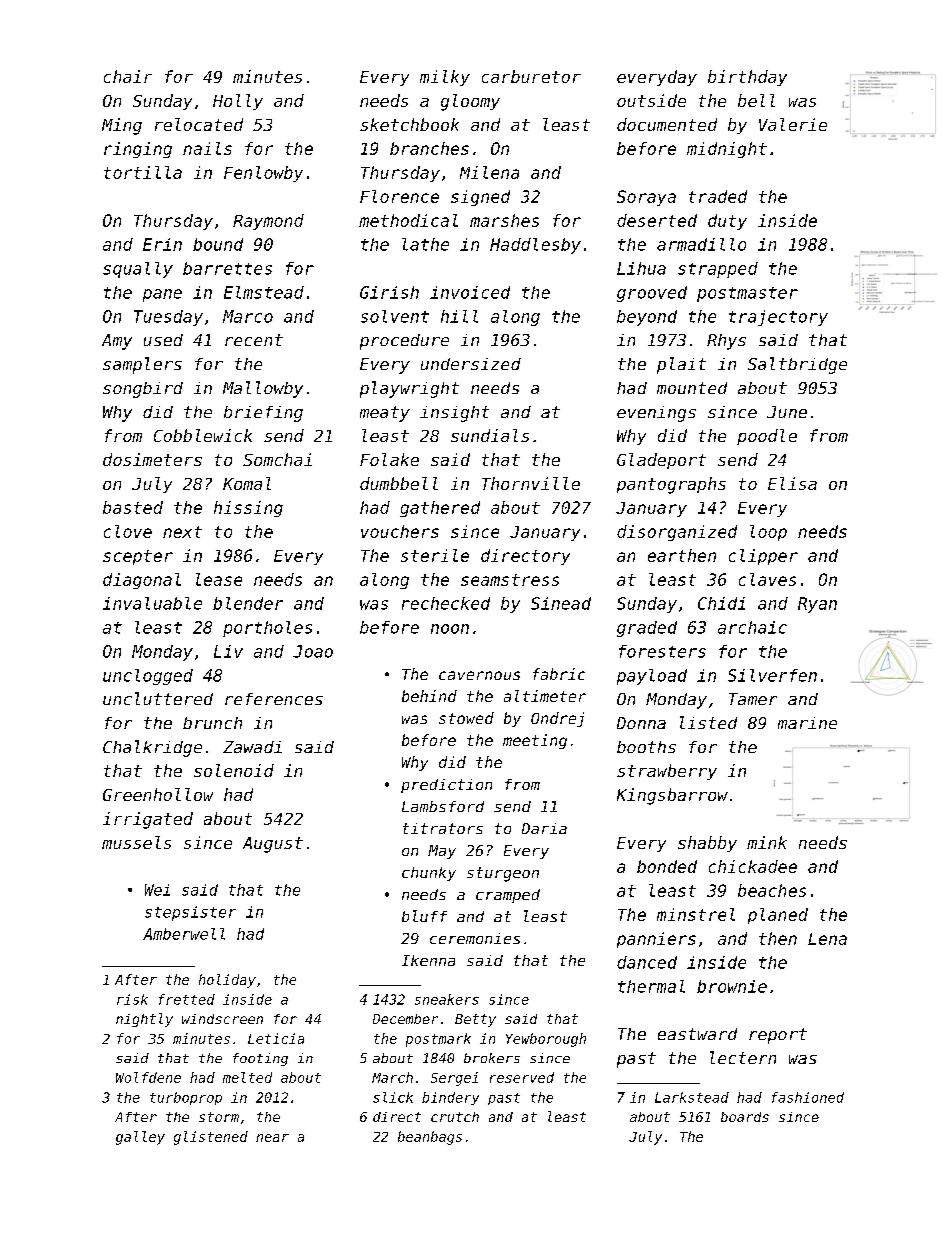  What do you see at coordinates (752, 627) in the page?
I see `archaic` at bounding box center [752, 627].
